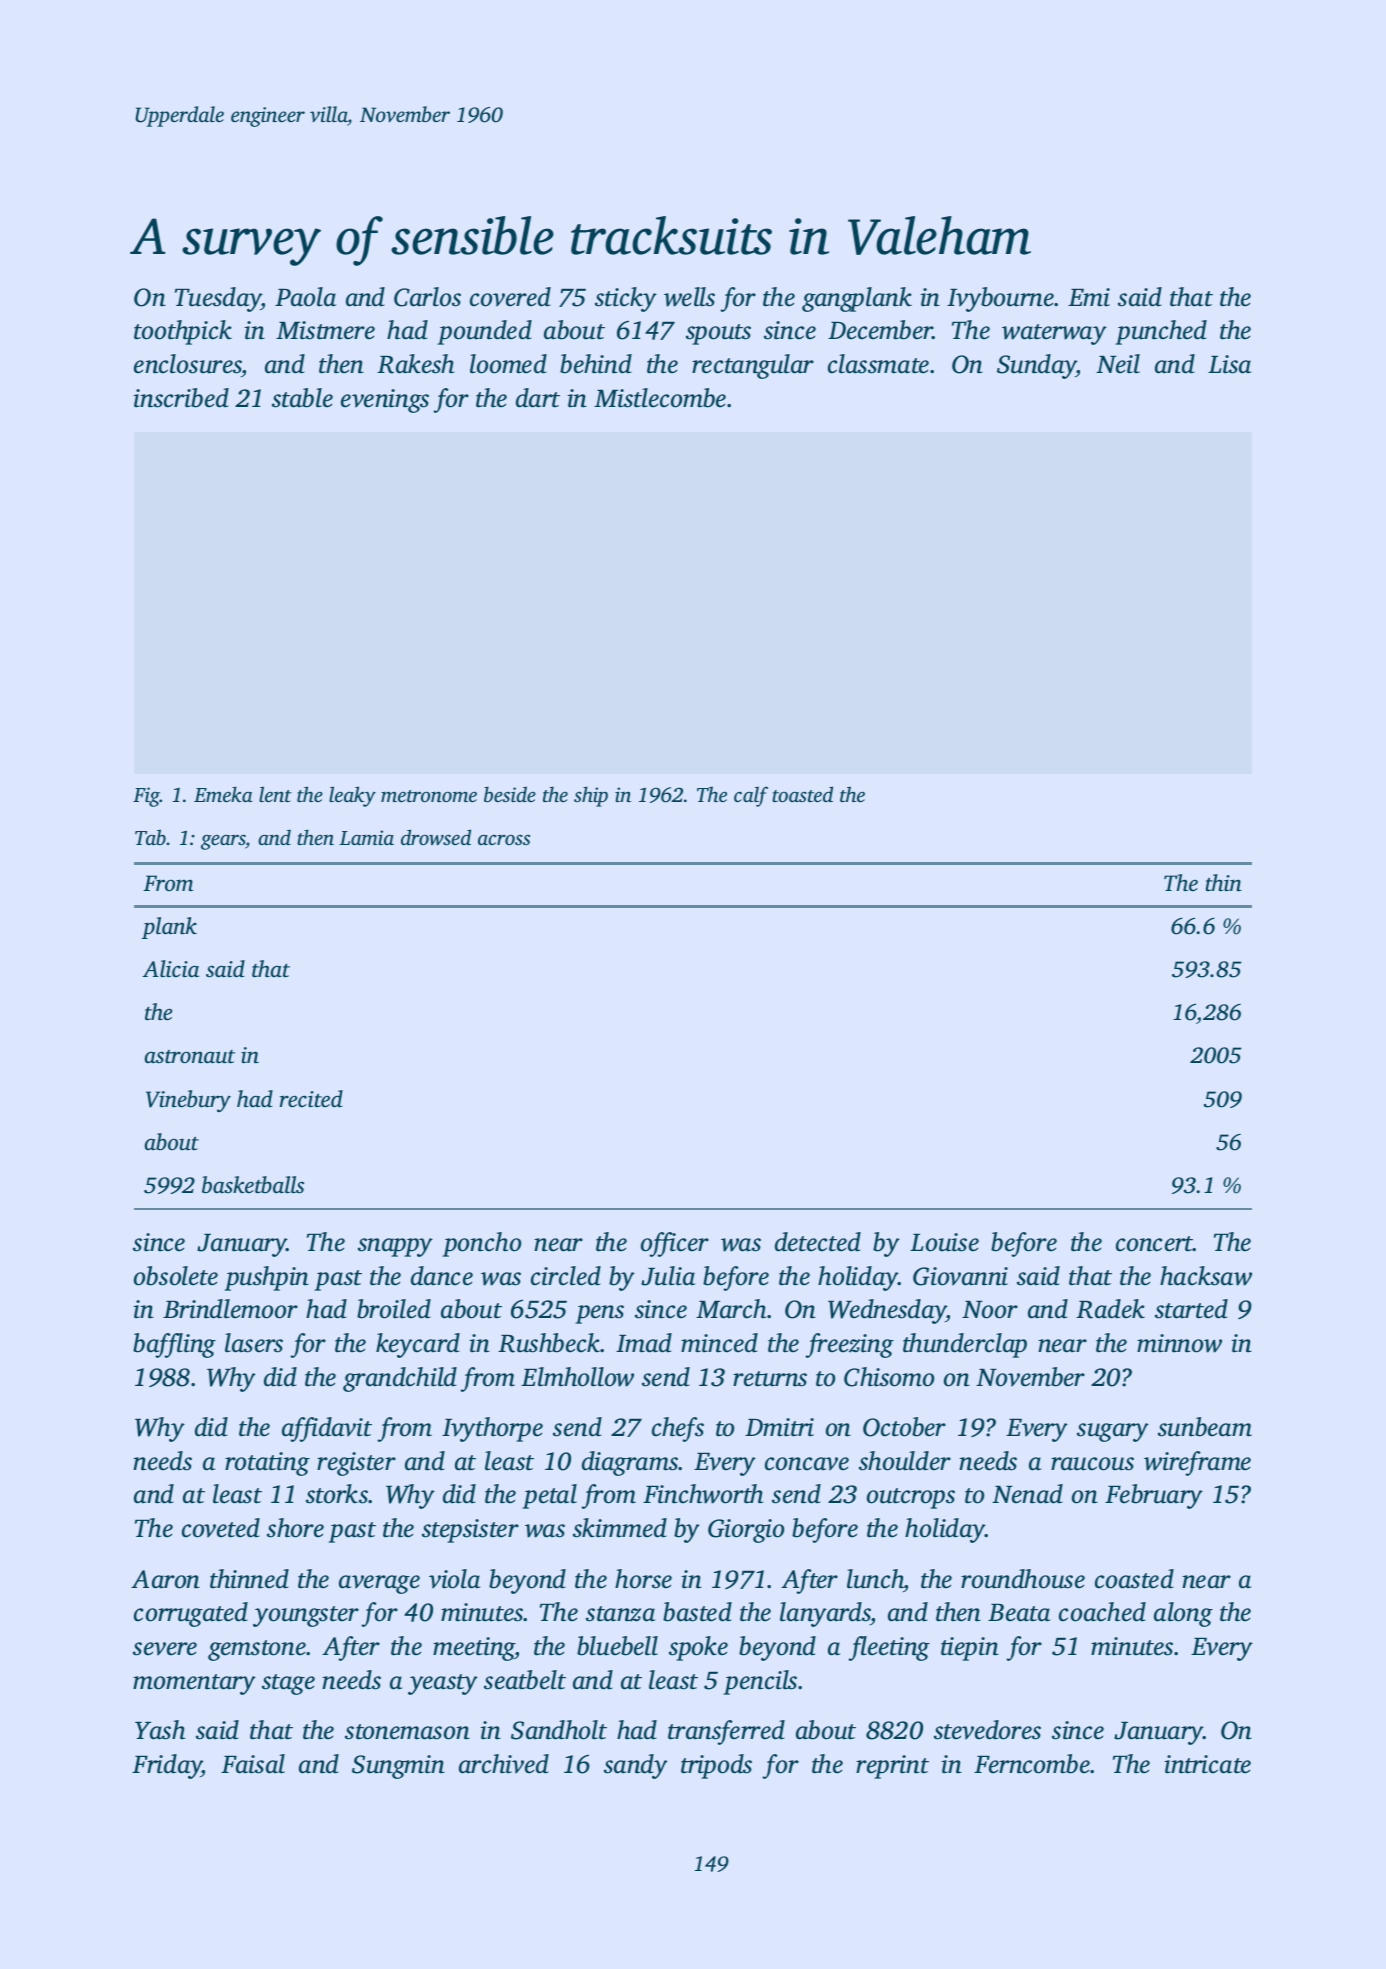 The width and height of the page is (1386, 1969). Describe the element at coordinates (415, 364) in the page. I see `Rakesh` at that location.
